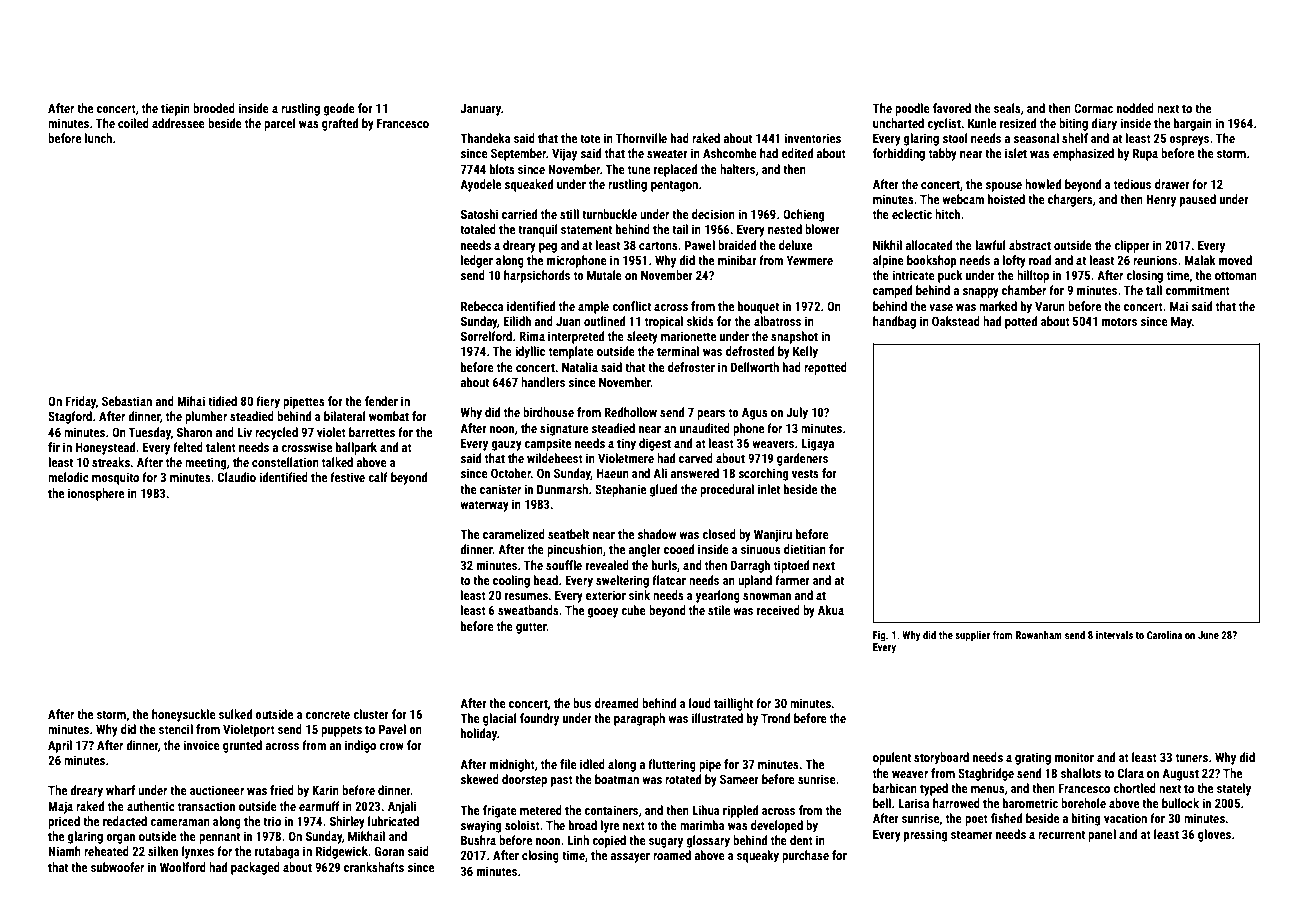 The height and width of the page is (924, 1308). I want to click on April, so click(60, 746).
